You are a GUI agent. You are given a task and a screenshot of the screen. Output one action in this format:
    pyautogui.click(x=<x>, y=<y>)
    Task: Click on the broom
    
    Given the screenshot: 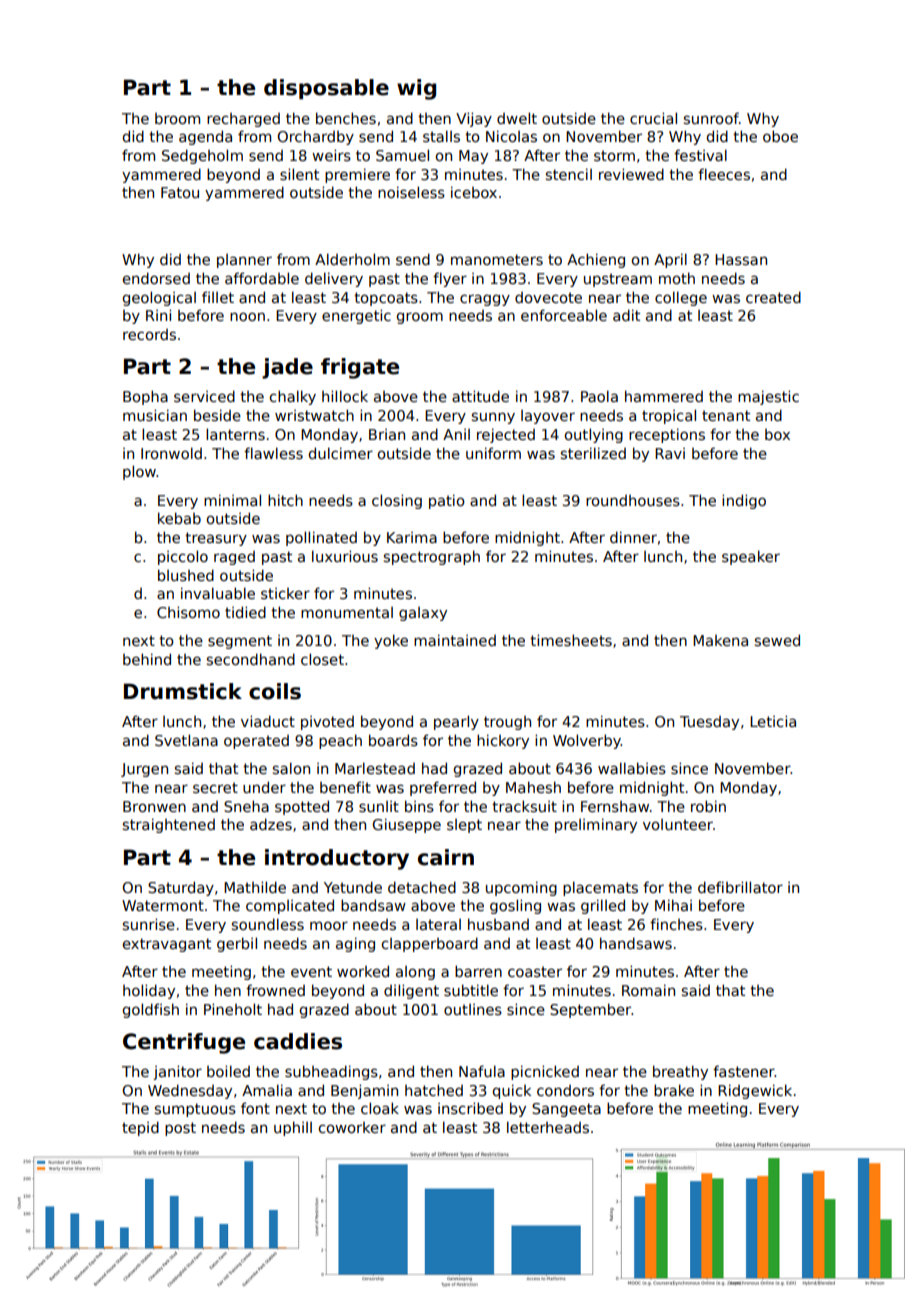 What is the action you would take?
    pyautogui.click(x=177, y=118)
